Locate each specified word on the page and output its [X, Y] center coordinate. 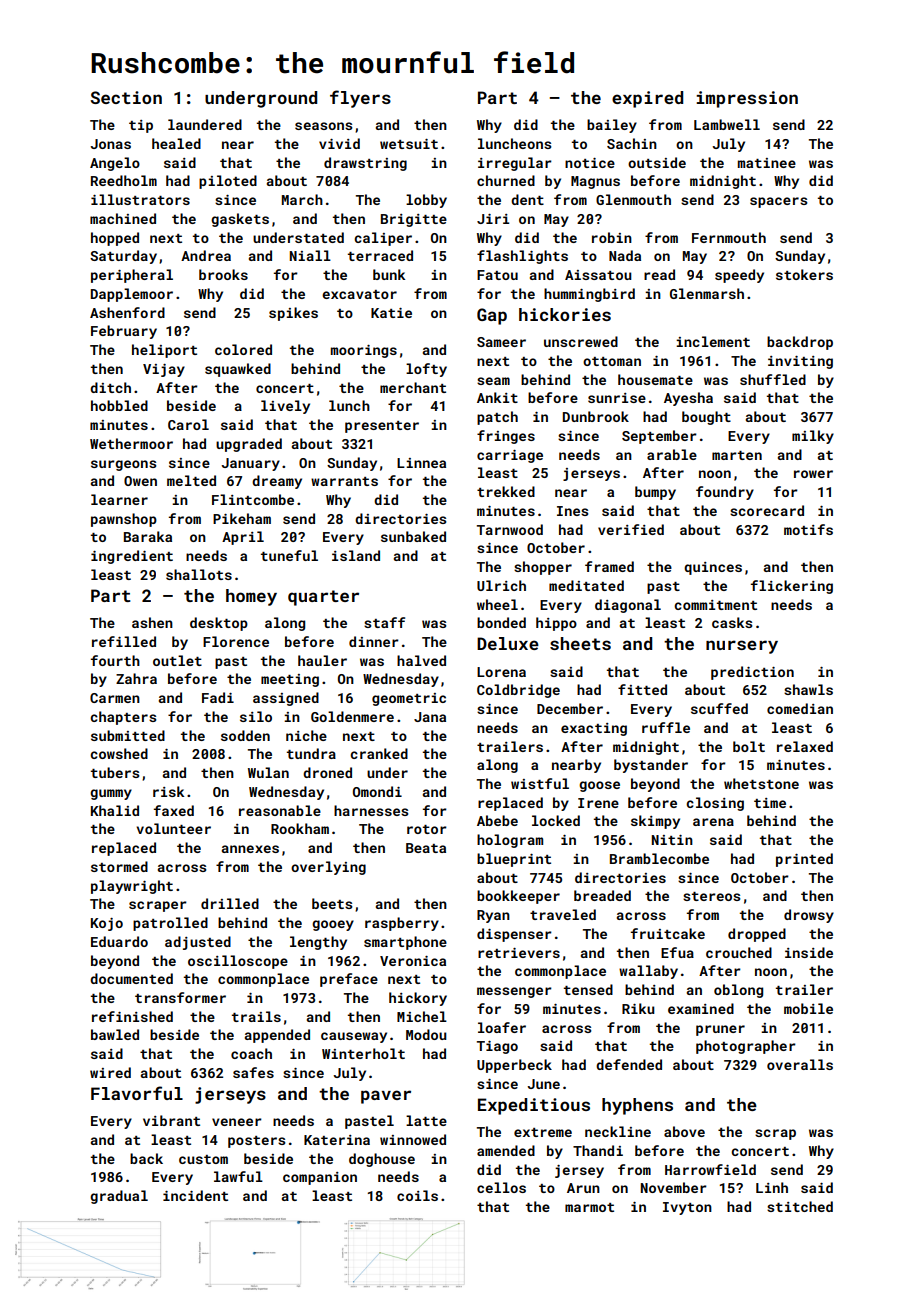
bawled [115, 1034]
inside [809, 952]
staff [384, 622]
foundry [725, 493]
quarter [323, 598]
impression [747, 99]
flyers [360, 99]
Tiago [497, 1047]
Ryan [493, 916]
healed [176, 143]
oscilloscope [238, 962]
